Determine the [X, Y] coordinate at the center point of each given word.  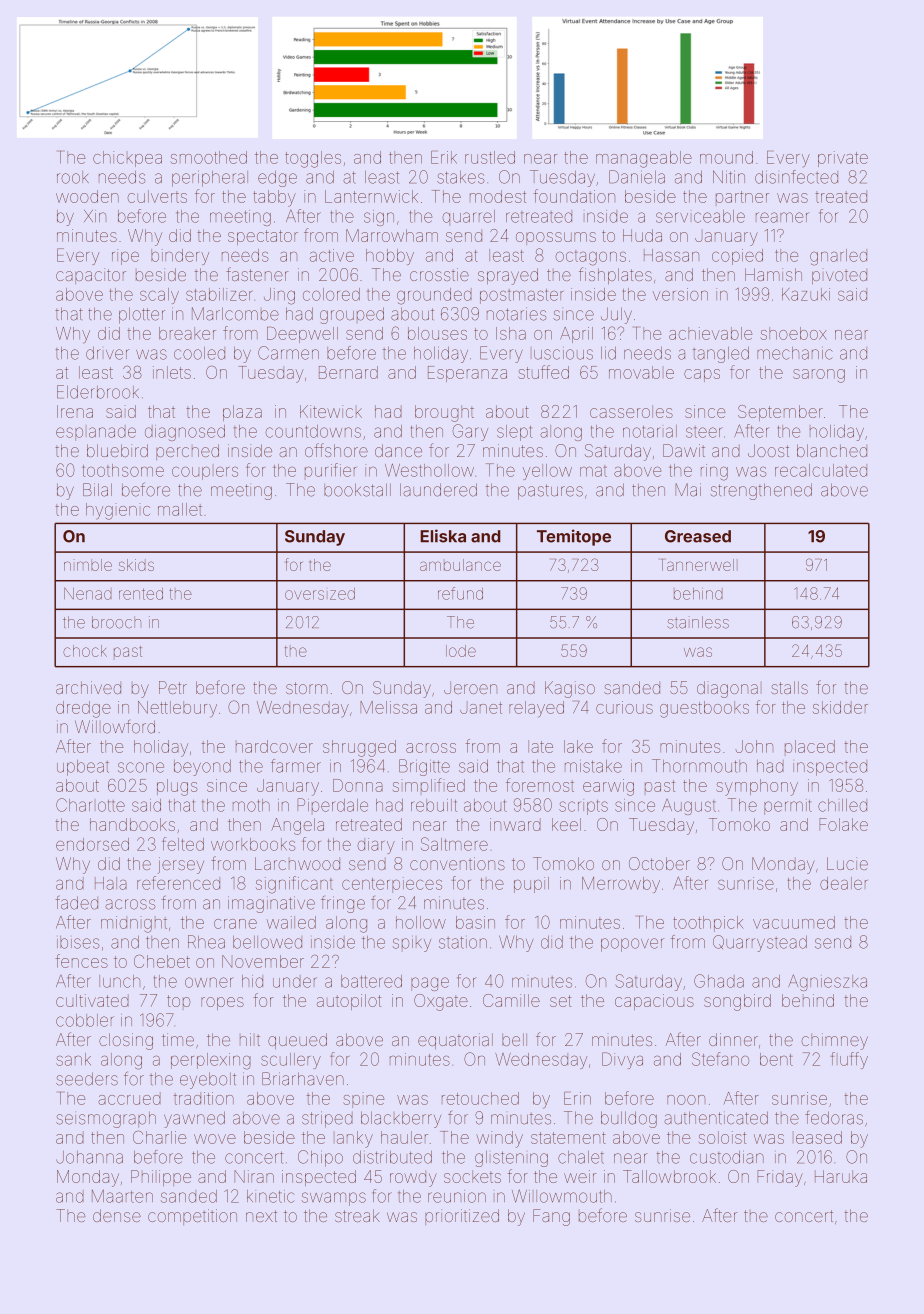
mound [726, 157]
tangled [721, 355]
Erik [444, 157]
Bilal [97, 490]
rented [141, 594]
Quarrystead [760, 943]
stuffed [544, 372]
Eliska [443, 536]
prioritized [462, 1217]
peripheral [210, 179]
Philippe [161, 1178]
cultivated [92, 1000]
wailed [291, 922]
